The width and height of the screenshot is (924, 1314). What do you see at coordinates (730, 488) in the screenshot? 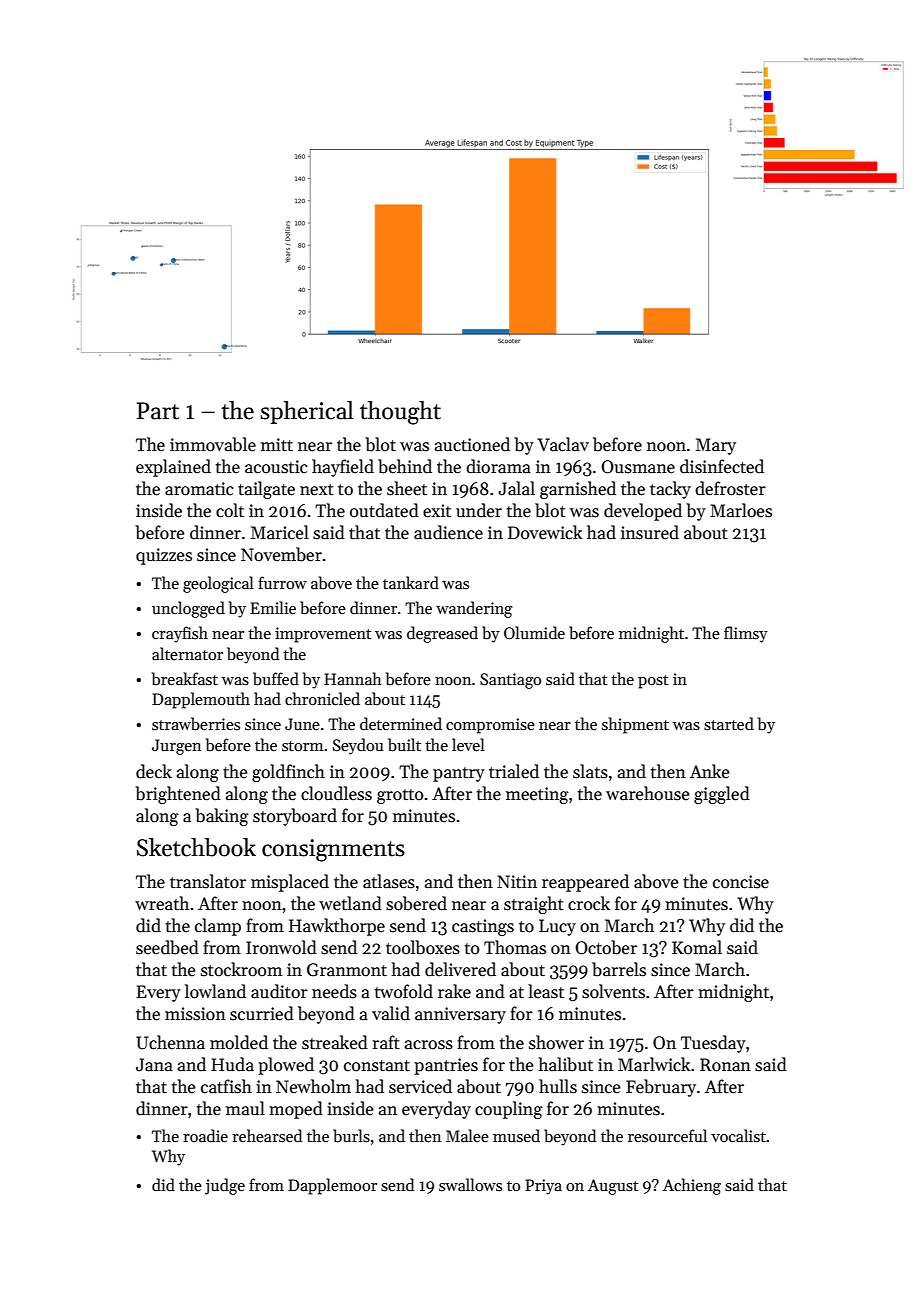
I see `defroster` at bounding box center [730, 488].
